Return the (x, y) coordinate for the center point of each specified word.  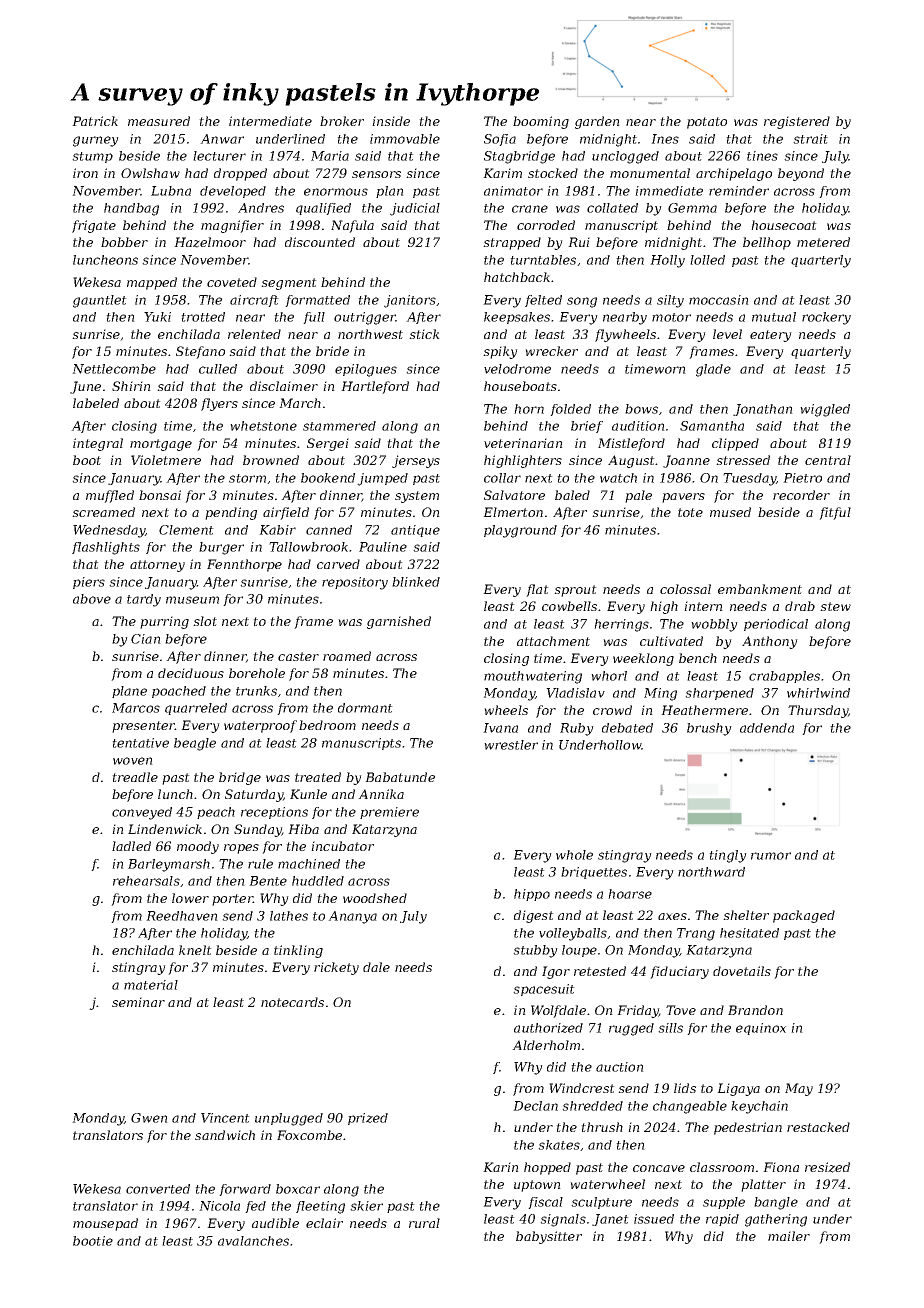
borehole (257, 673)
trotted (203, 317)
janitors (410, 301)
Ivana (500, 728)
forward (245, 1190)
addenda (767, 728)
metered (823, 242)
